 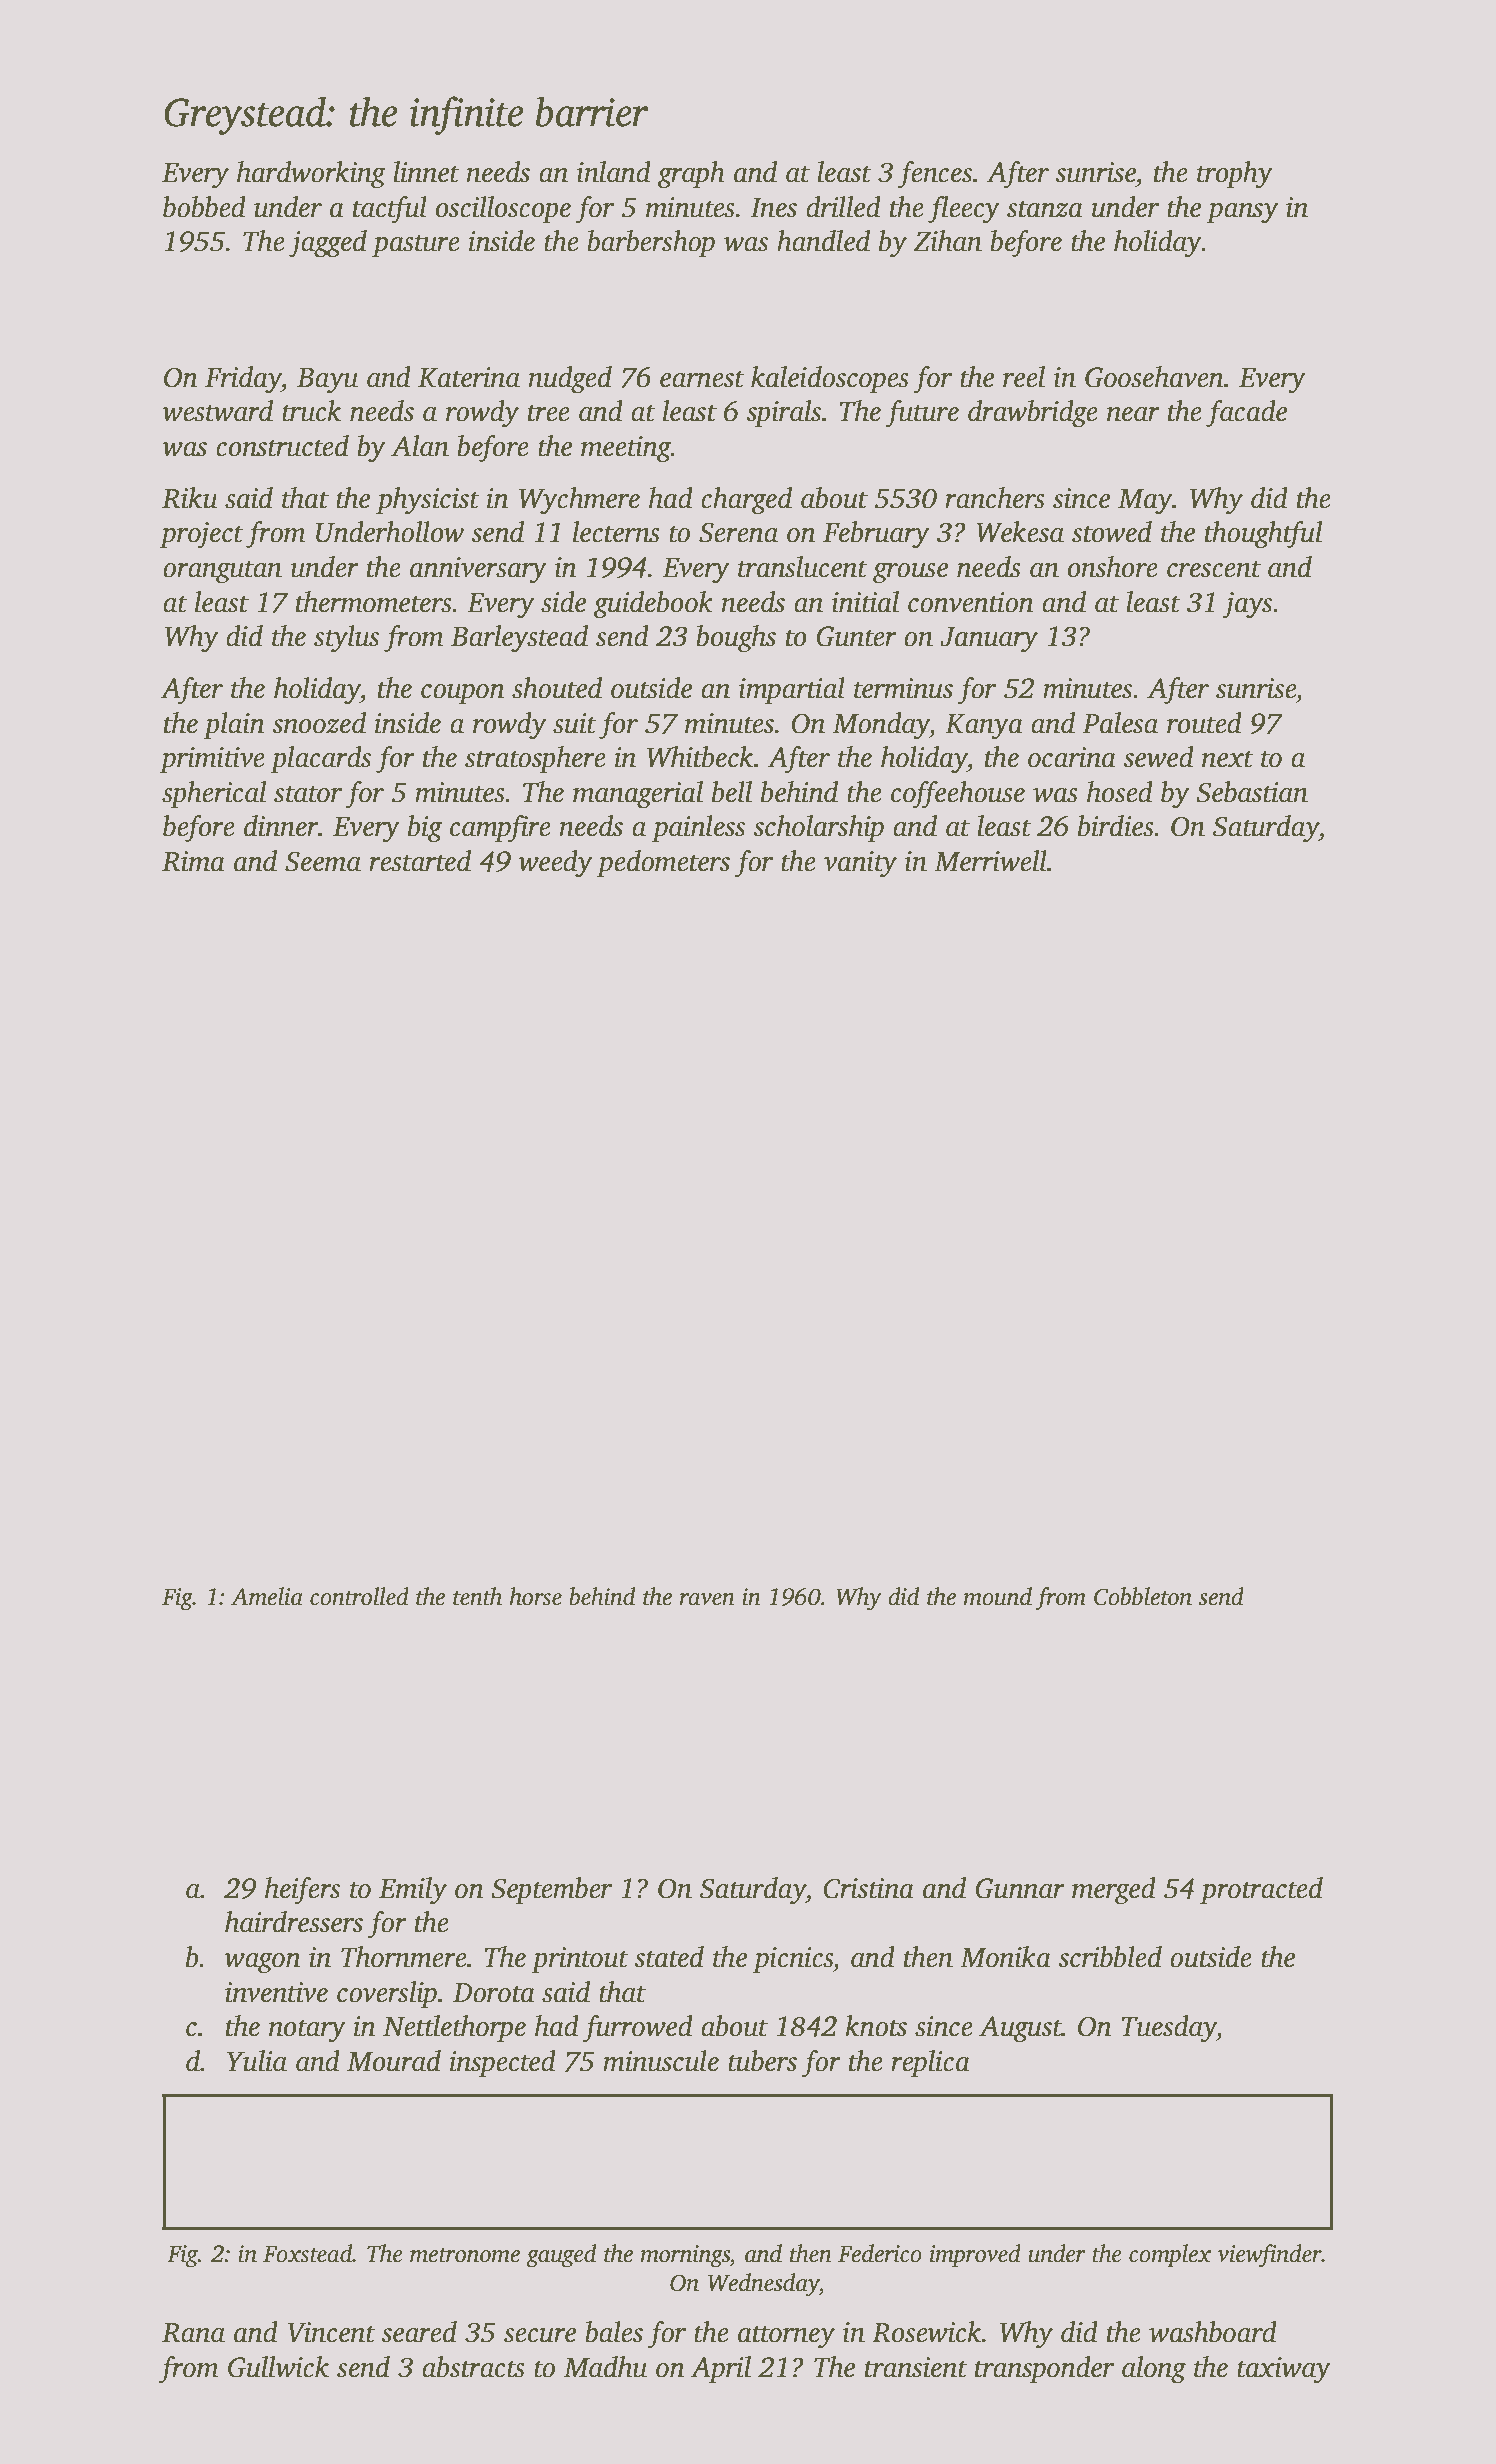 I want to click on printout, so click(x=580, y=1960).
